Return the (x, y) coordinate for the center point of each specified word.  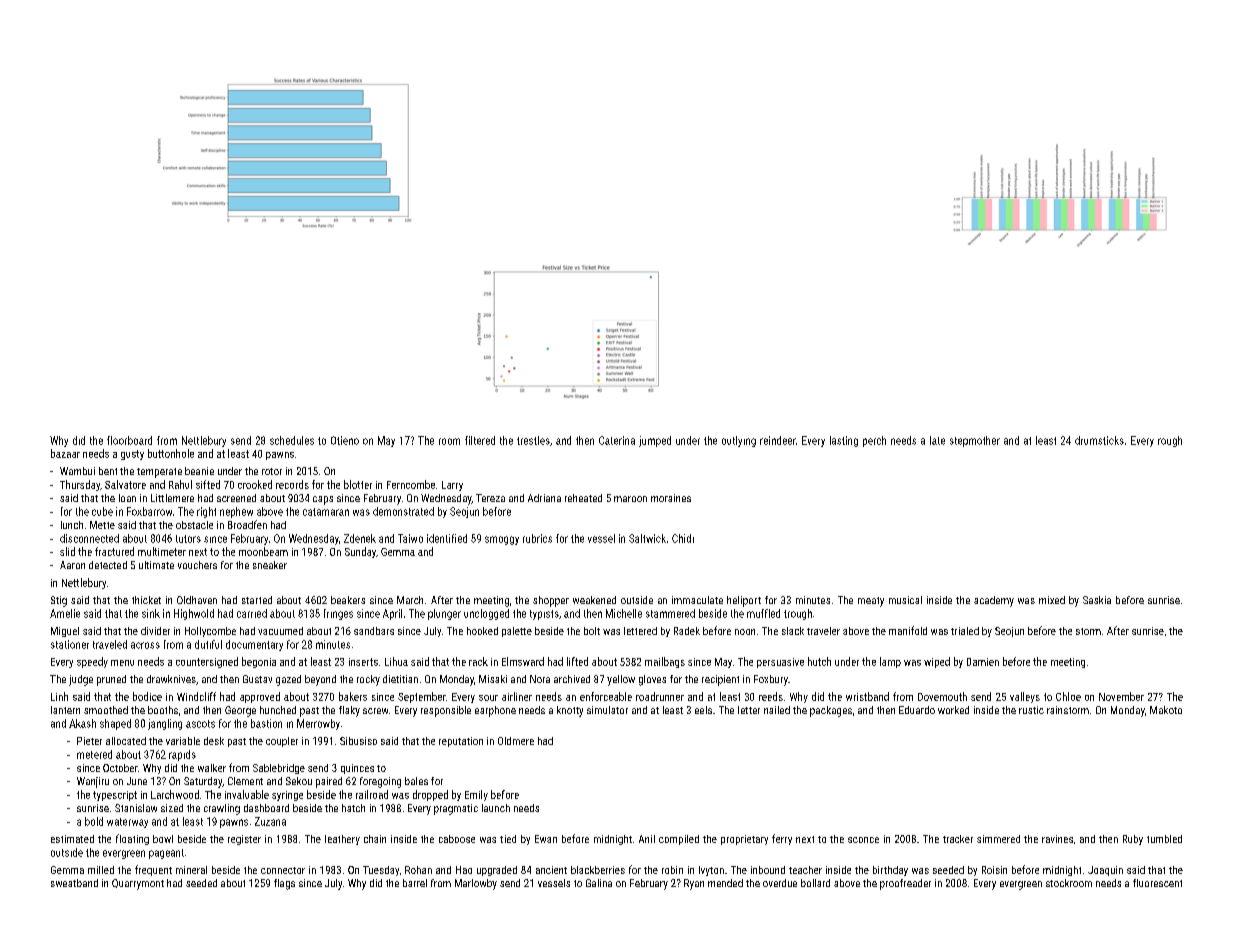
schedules (292, 440)
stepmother (975, 441)
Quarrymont (138, 884)
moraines (671, 498)
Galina (599, 883)
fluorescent (1157, 883)
